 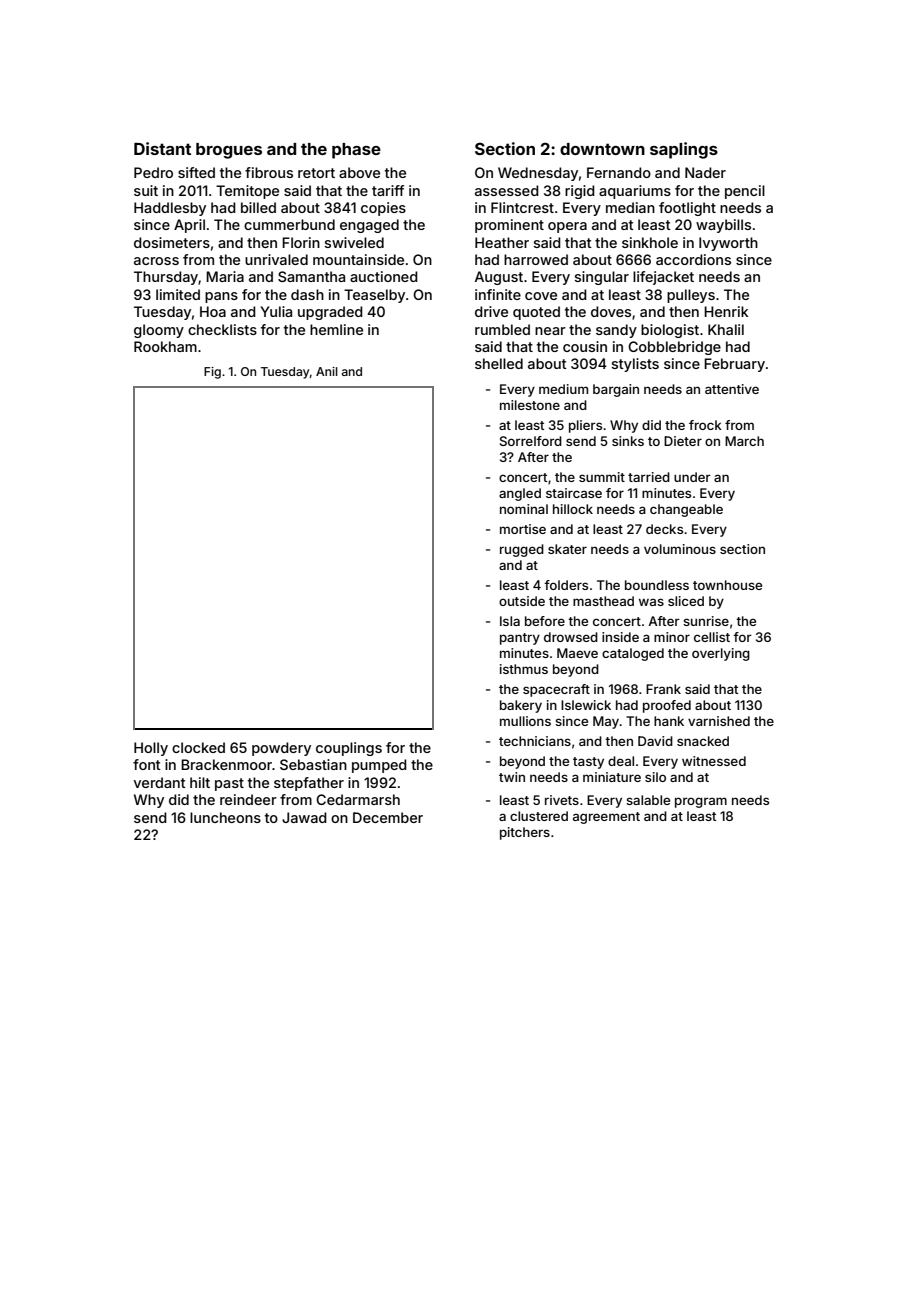 What do you see at coordinates (222, 329) in the page?
I see `checklists` at bounding box center [222, 329].
